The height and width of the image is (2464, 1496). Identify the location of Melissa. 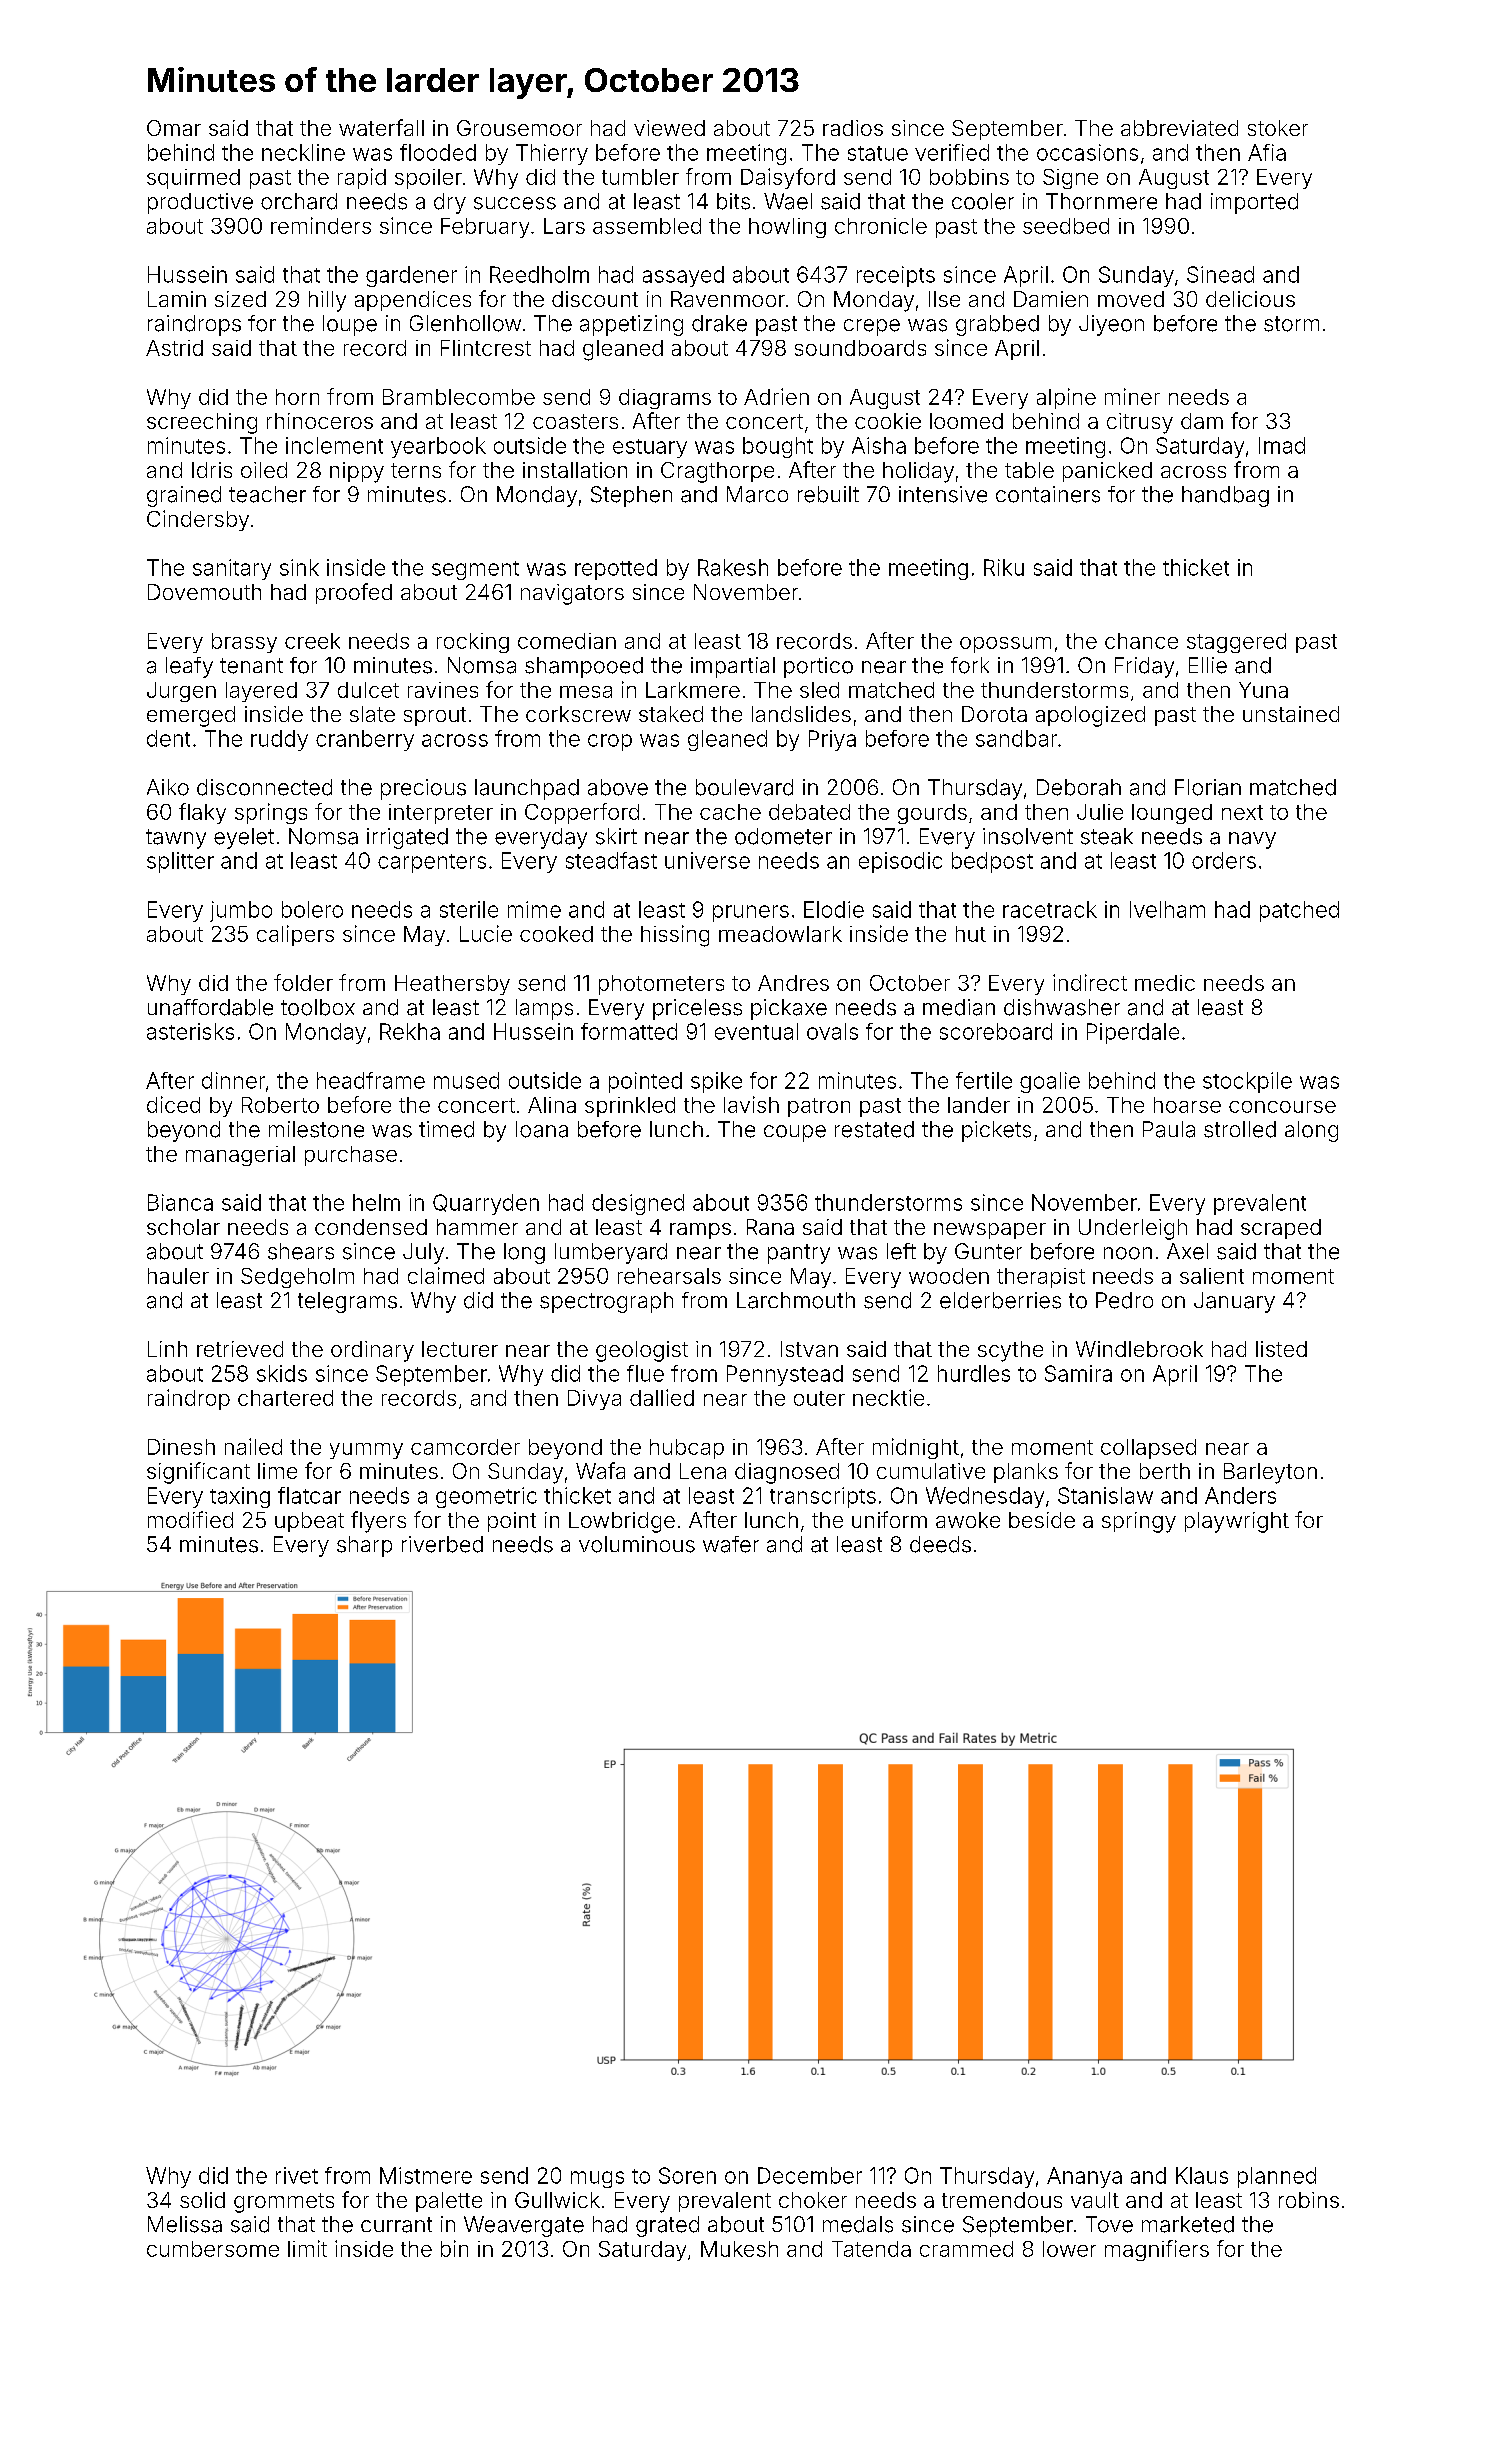
(185, 2224).
